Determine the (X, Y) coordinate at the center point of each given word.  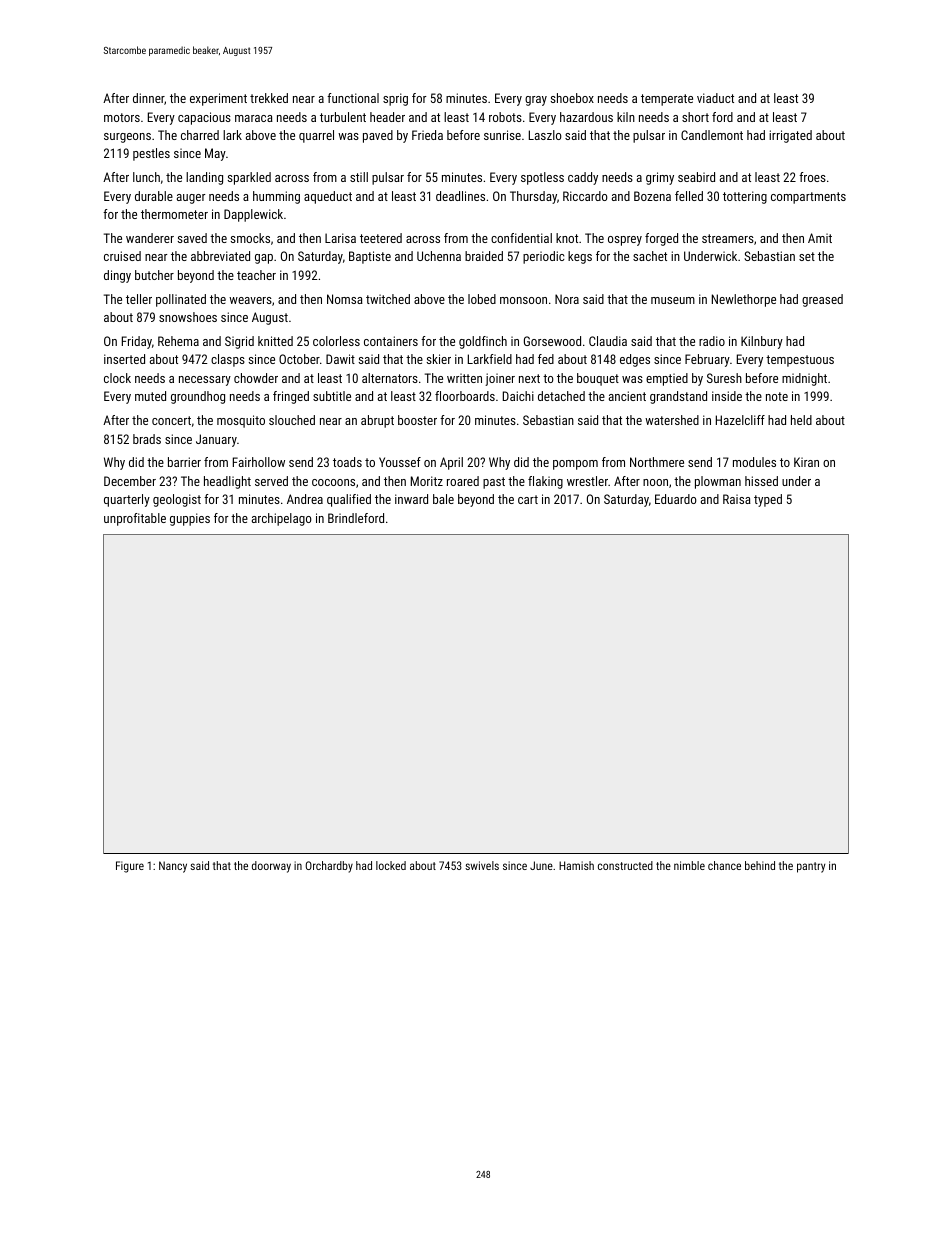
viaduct (715, 98)
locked (391, 865)
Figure (130, 867)
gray (536, 101)
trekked (269, 98)
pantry (811, 867)
